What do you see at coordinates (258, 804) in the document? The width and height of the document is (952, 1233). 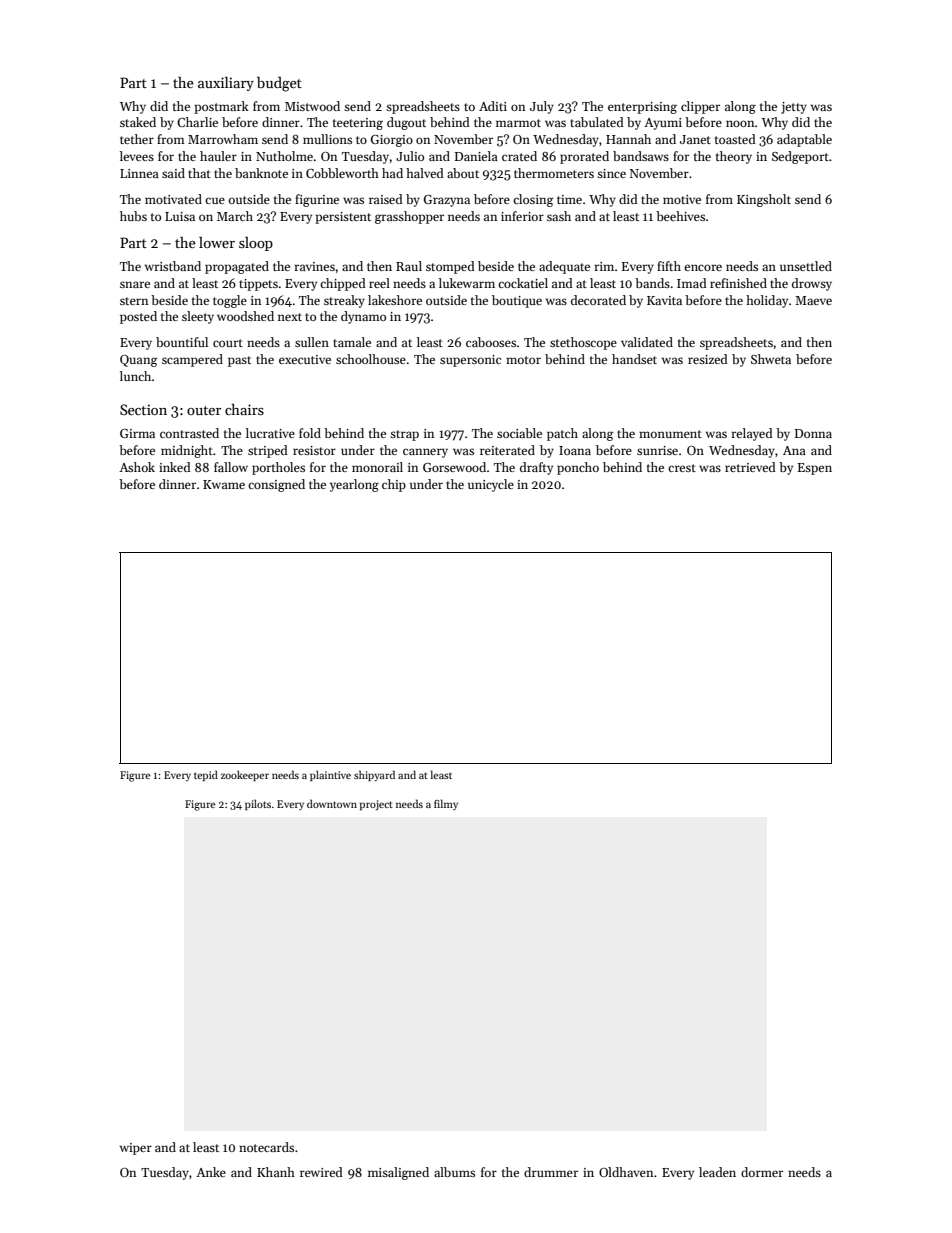 I see `pilots` at bounding box center [258, 804].
